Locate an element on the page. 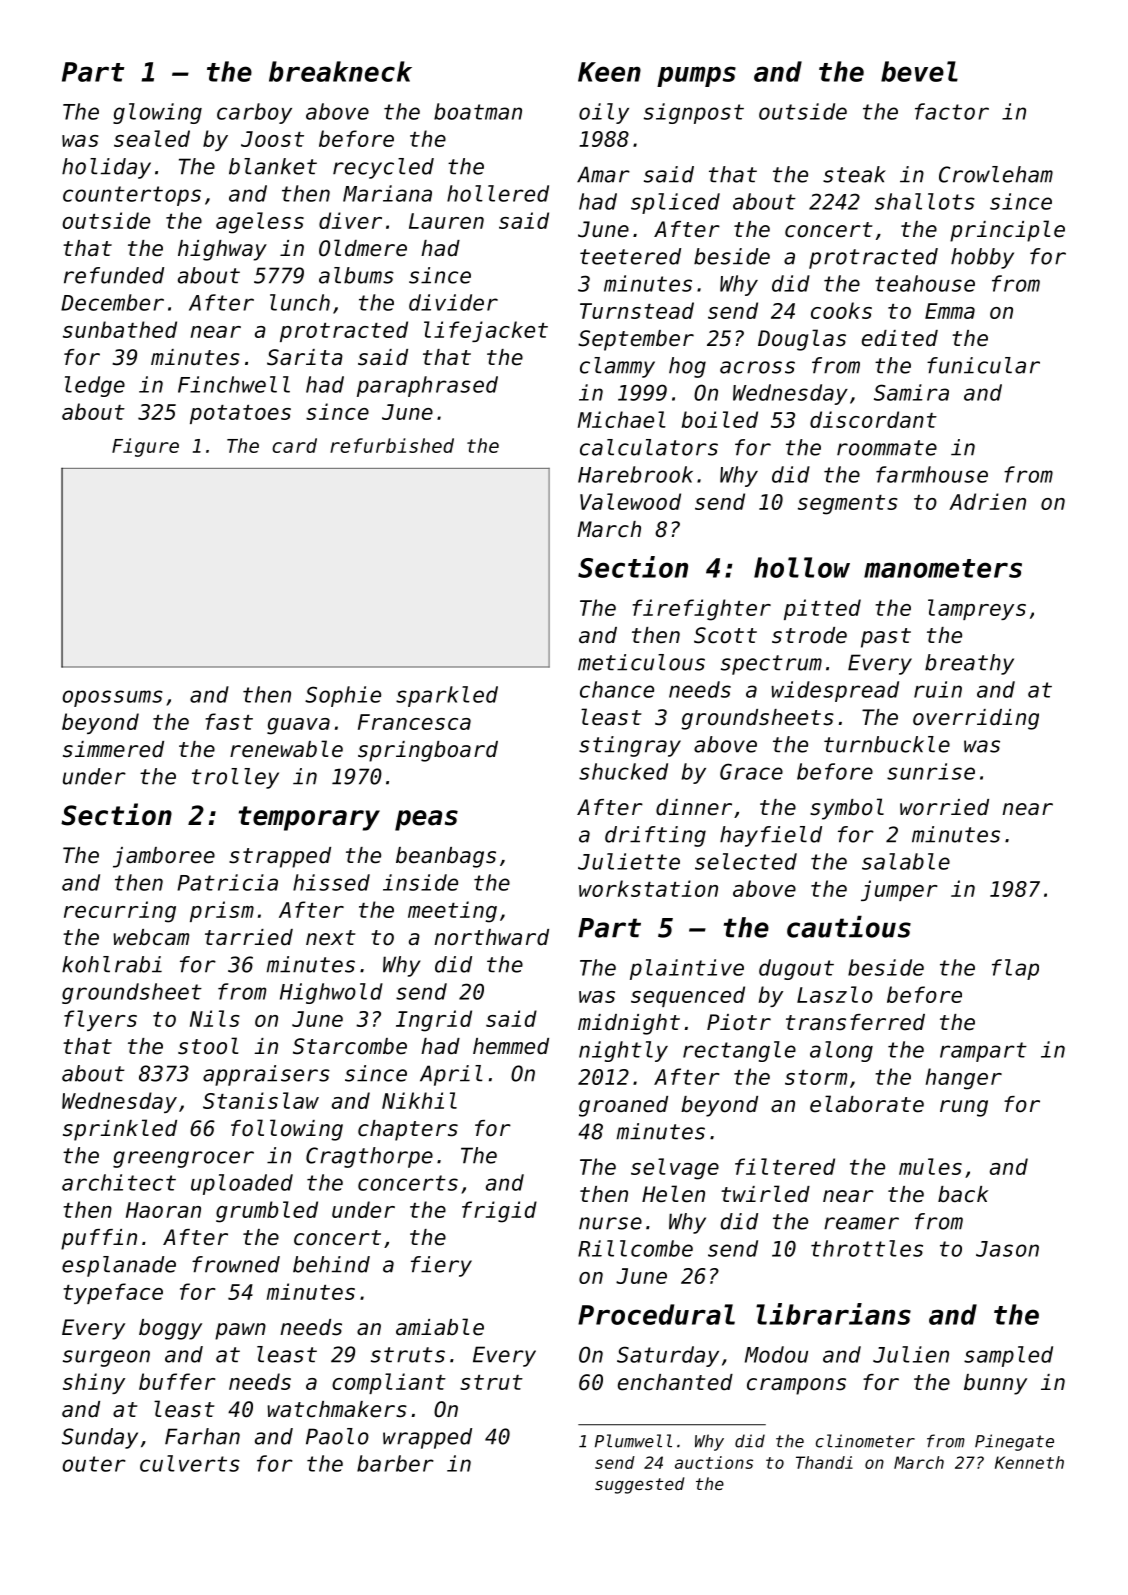 This document has height=1595, width=1128. selvage is located at coordinates (675, 1169).
